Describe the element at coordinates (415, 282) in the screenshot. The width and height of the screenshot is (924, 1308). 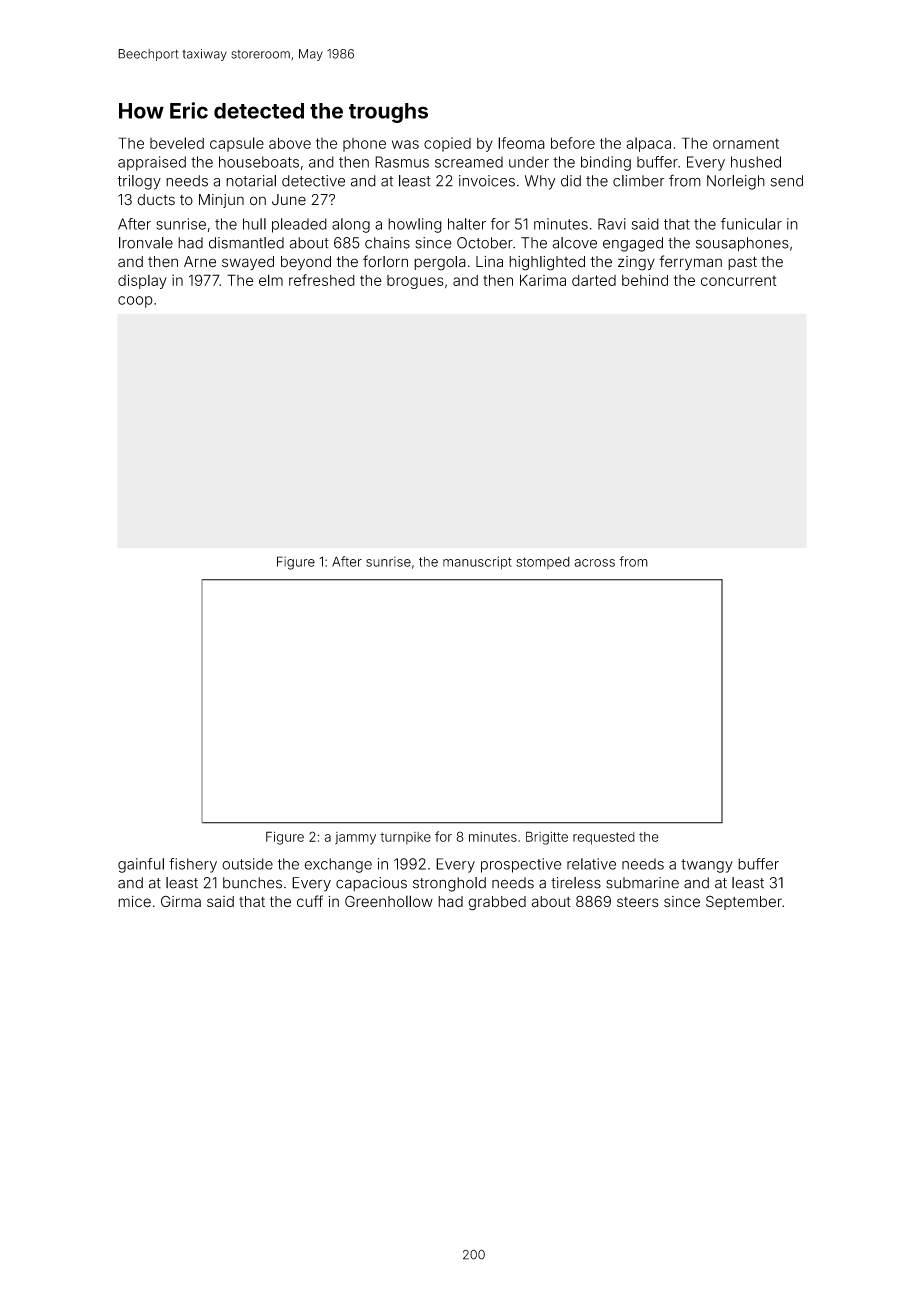
I see `brogues` at that location.
